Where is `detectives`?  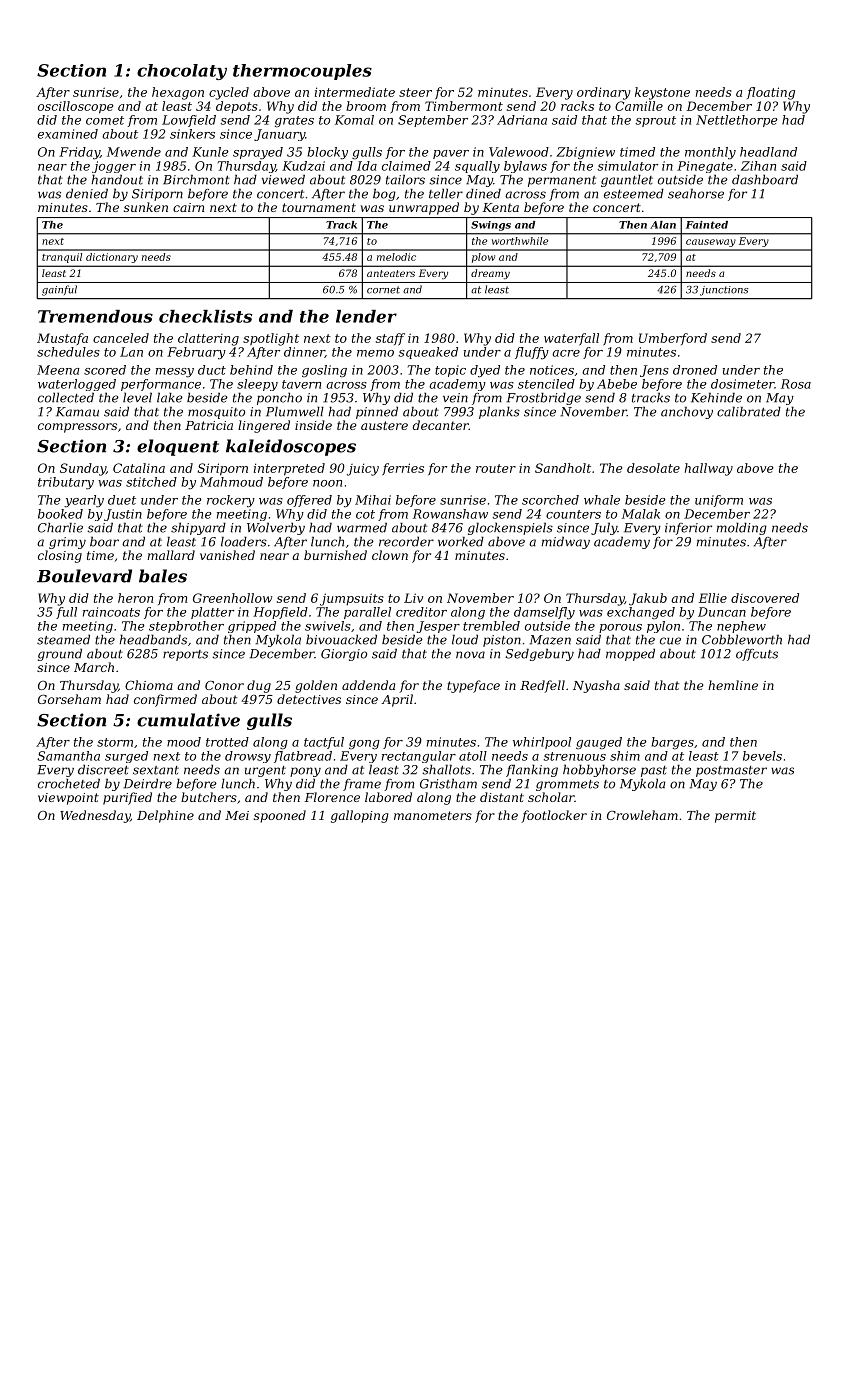
detectives is located at coordinates (309, 699).
